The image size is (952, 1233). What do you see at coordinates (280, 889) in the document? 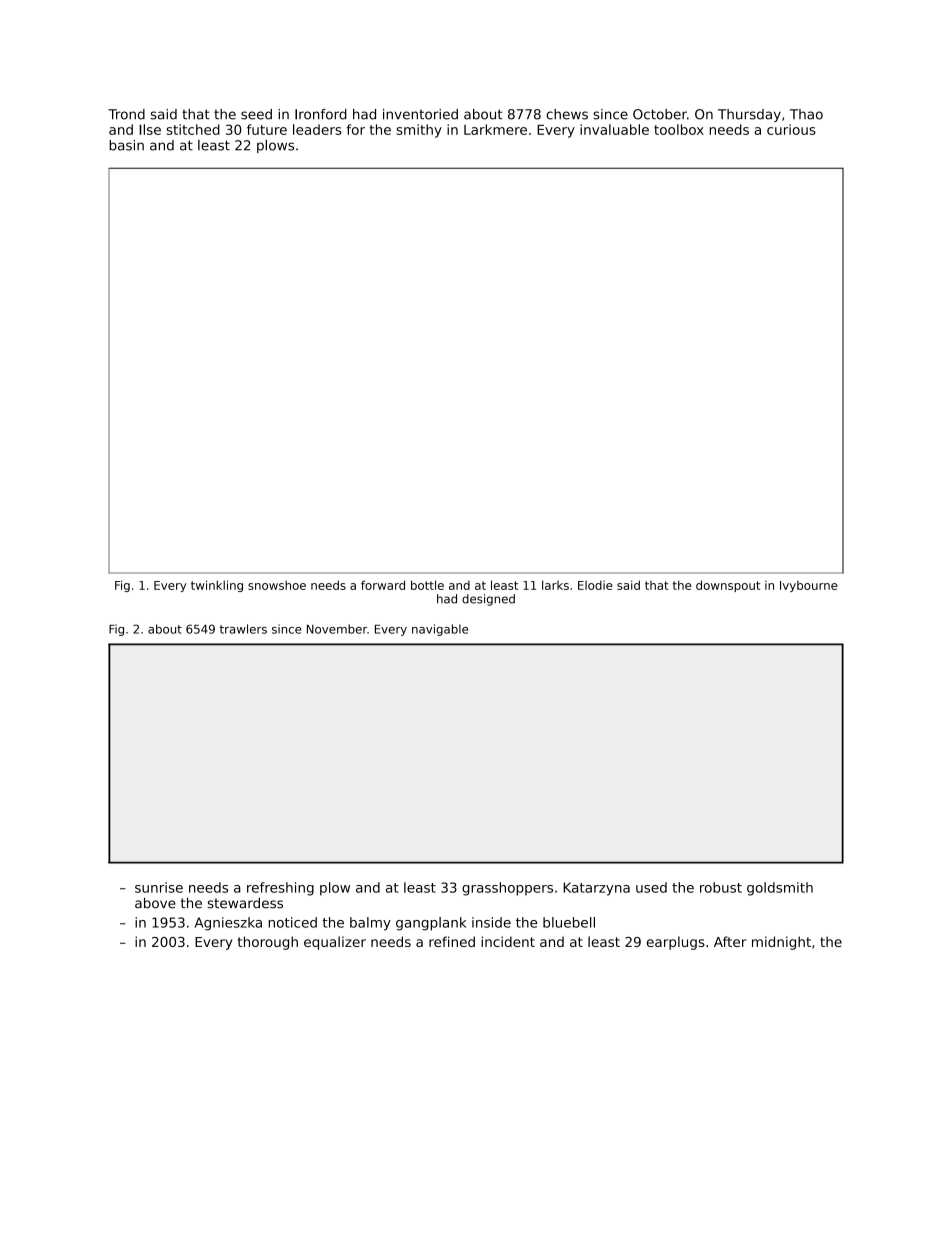
I see `refreshing` at bounding box center [280, 889].
